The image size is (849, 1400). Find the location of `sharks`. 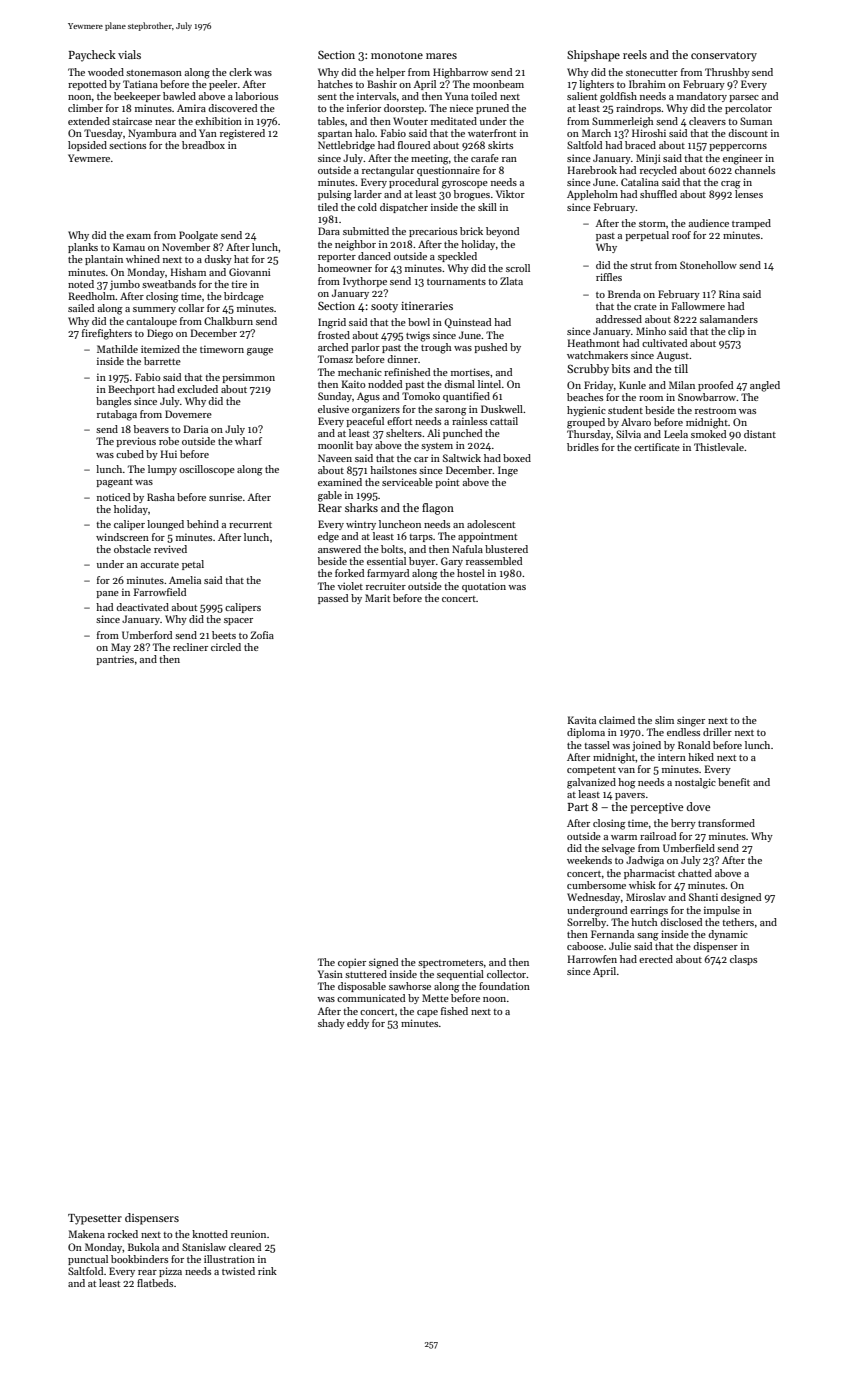

sharks is located at coordinates (361, 507).
